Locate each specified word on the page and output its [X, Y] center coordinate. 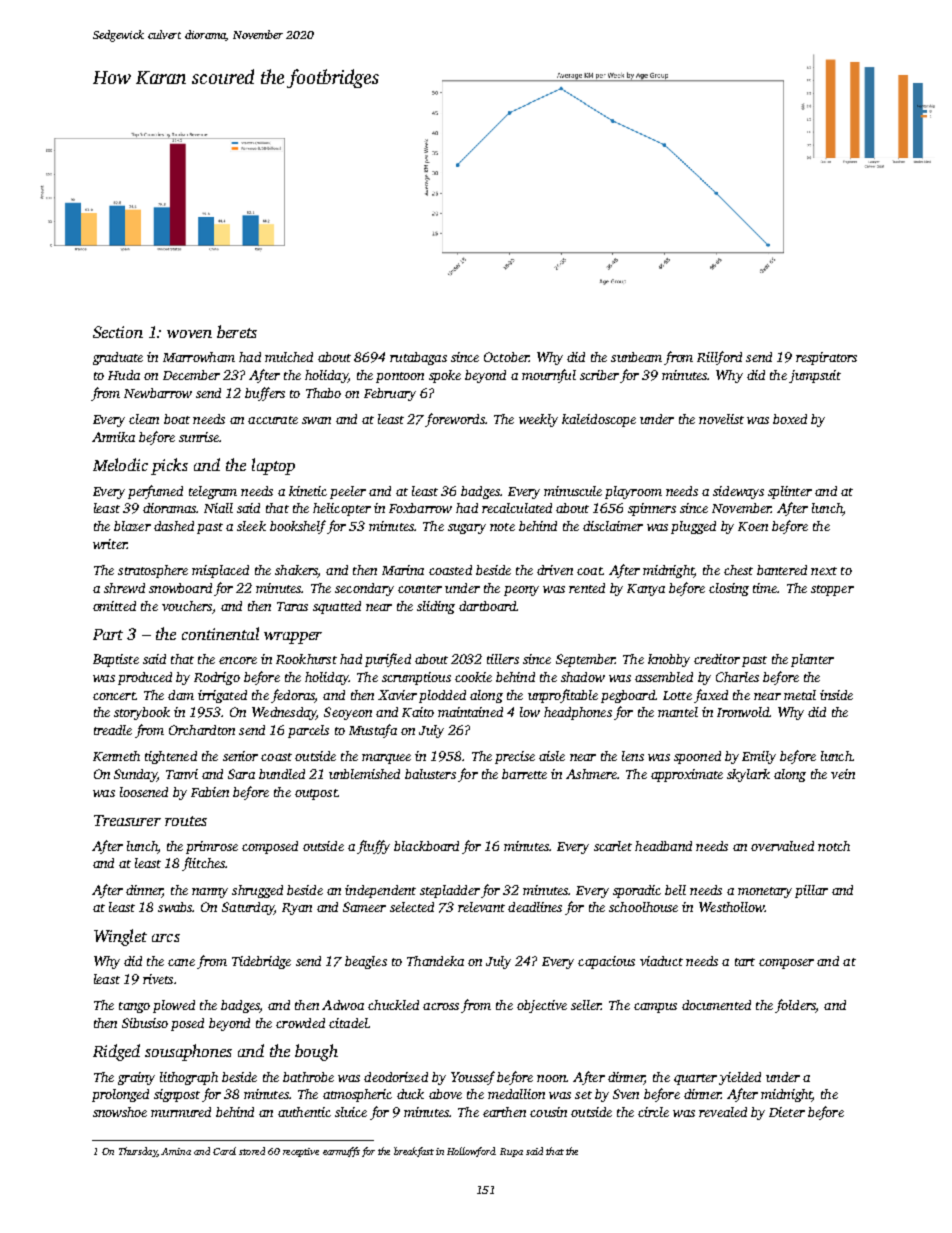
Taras [292, 606]
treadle [113, 730]
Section [118, 332]
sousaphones [188, 1052]
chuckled [393, 1005]
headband [663, 846]
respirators [826, 358]
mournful [549, 376]
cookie [473, 677]
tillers [503, 659]
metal [800, 695]
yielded [740, 1078]
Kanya [646, 590]
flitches [203, 864]
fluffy [373, 847]
